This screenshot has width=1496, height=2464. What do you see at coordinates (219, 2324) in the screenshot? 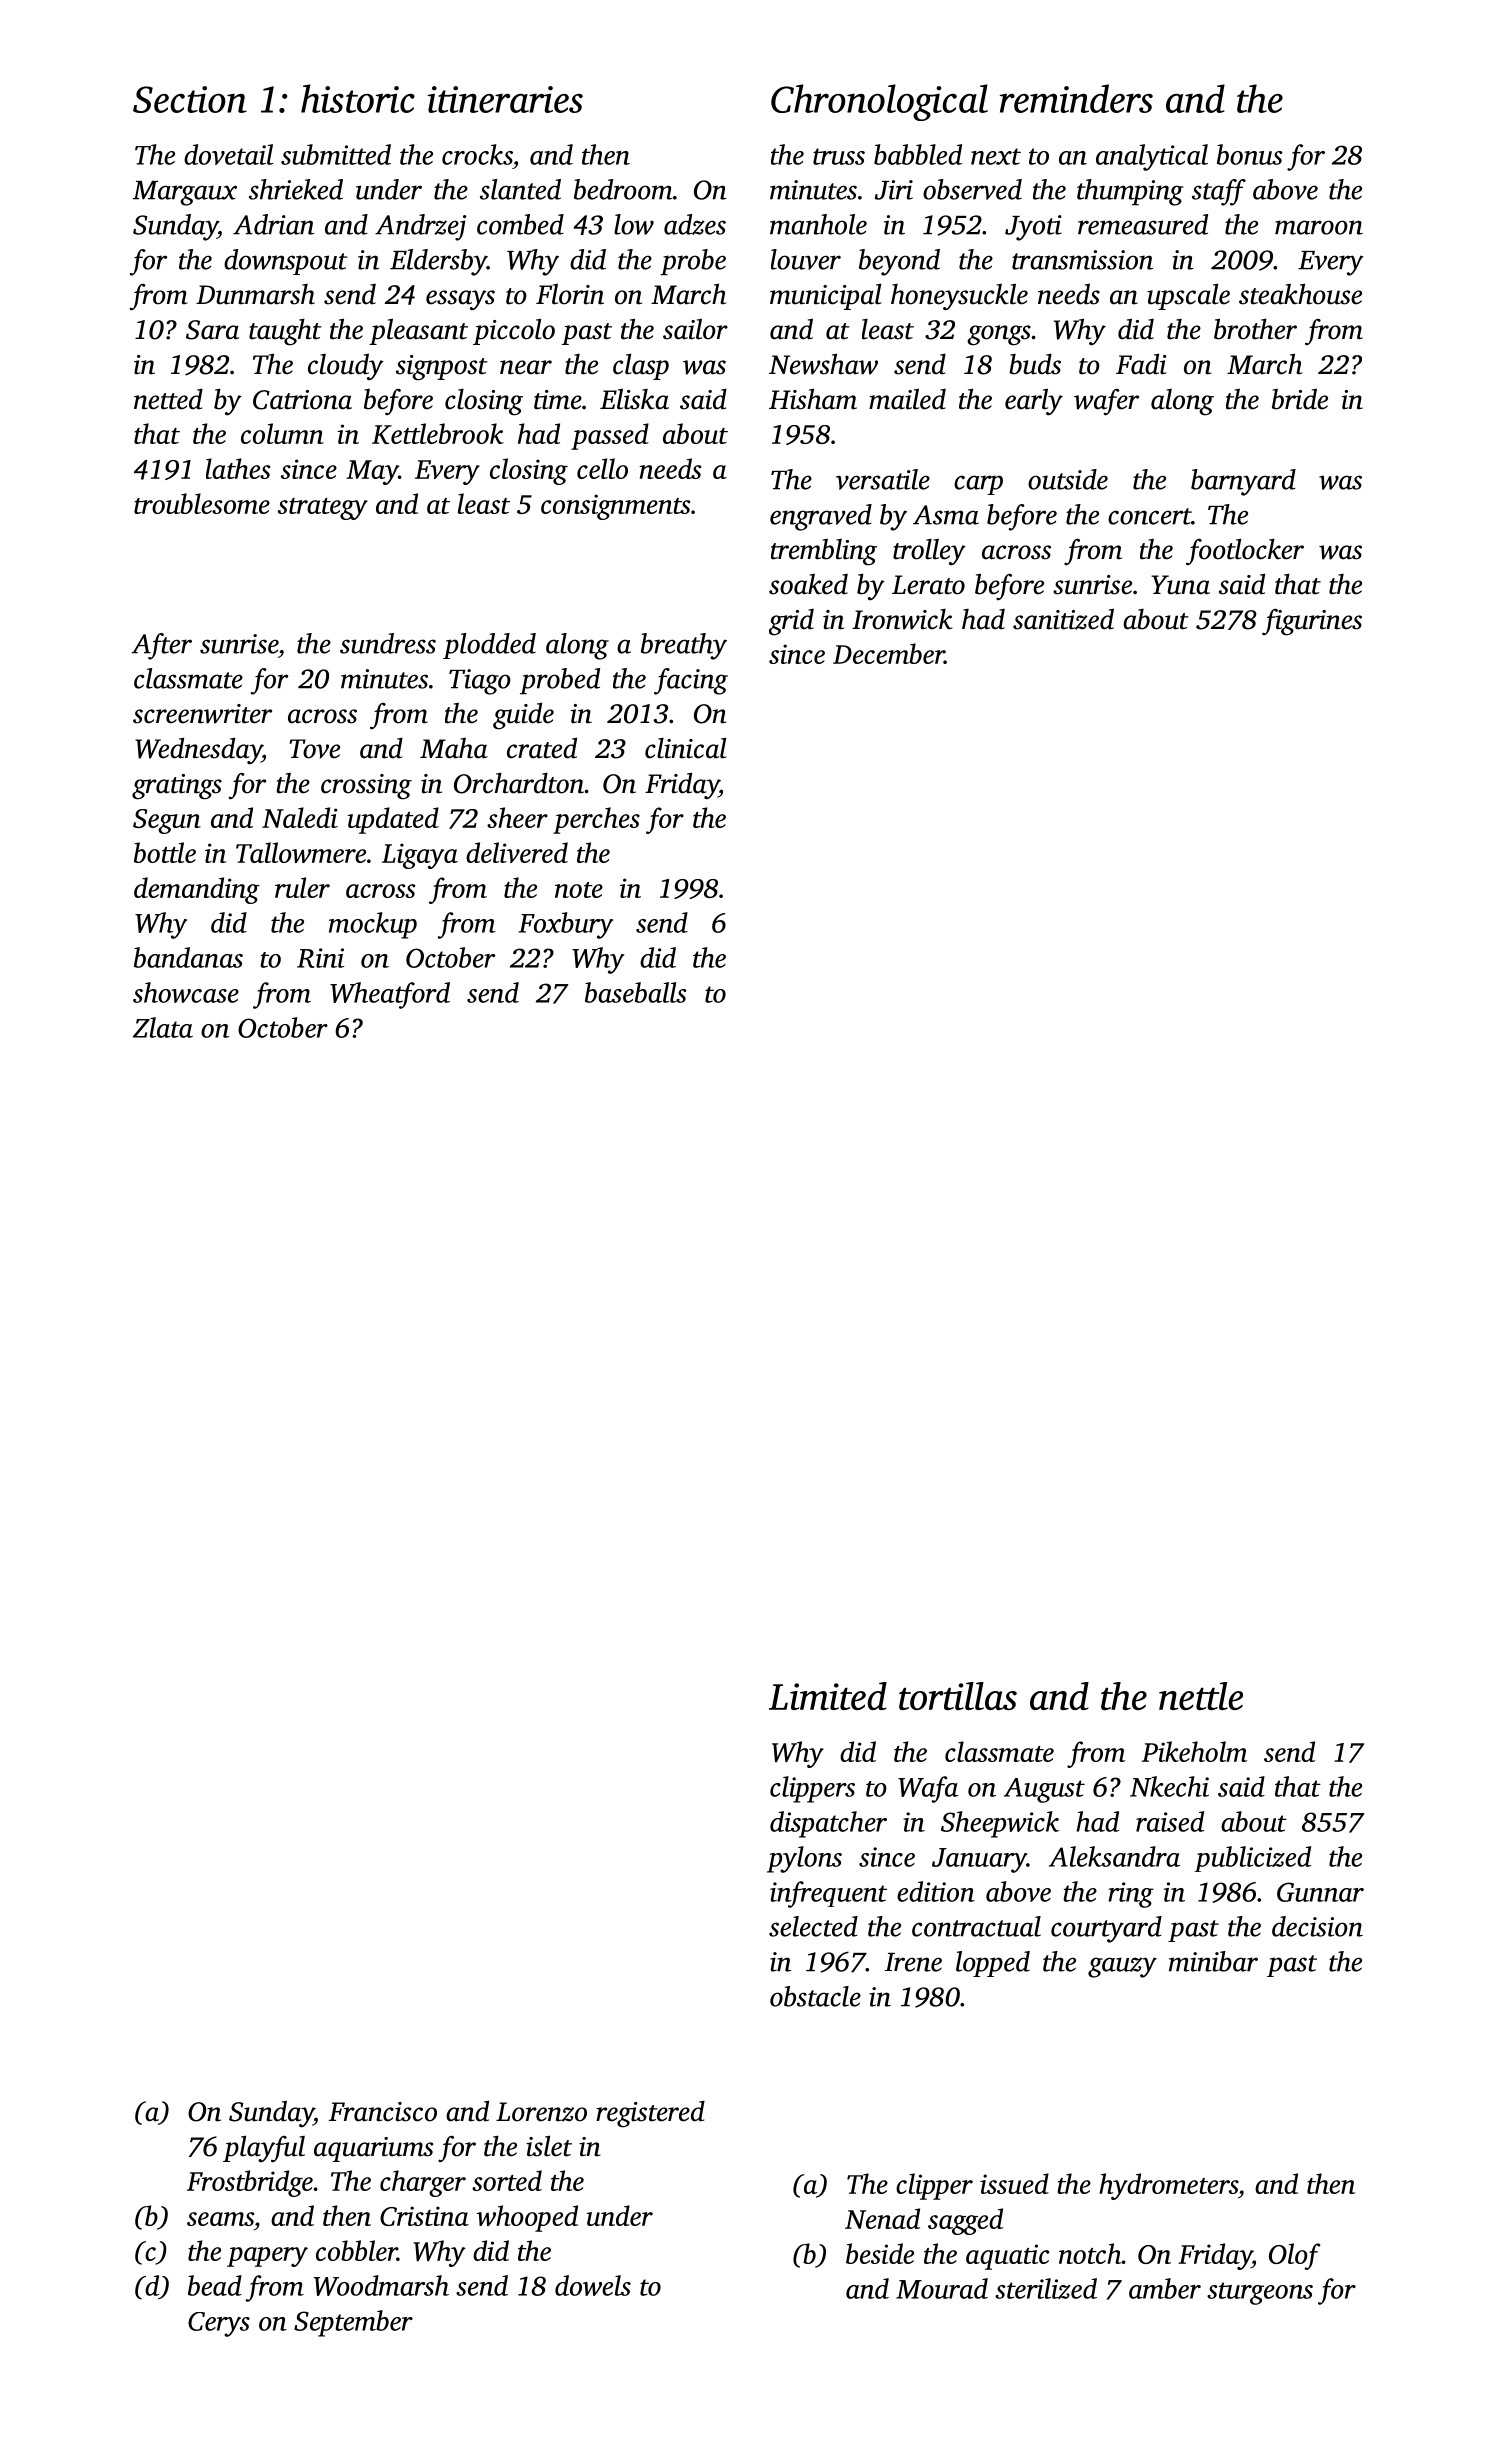
I see `Cerys` at bounding box center [219, 2324].
